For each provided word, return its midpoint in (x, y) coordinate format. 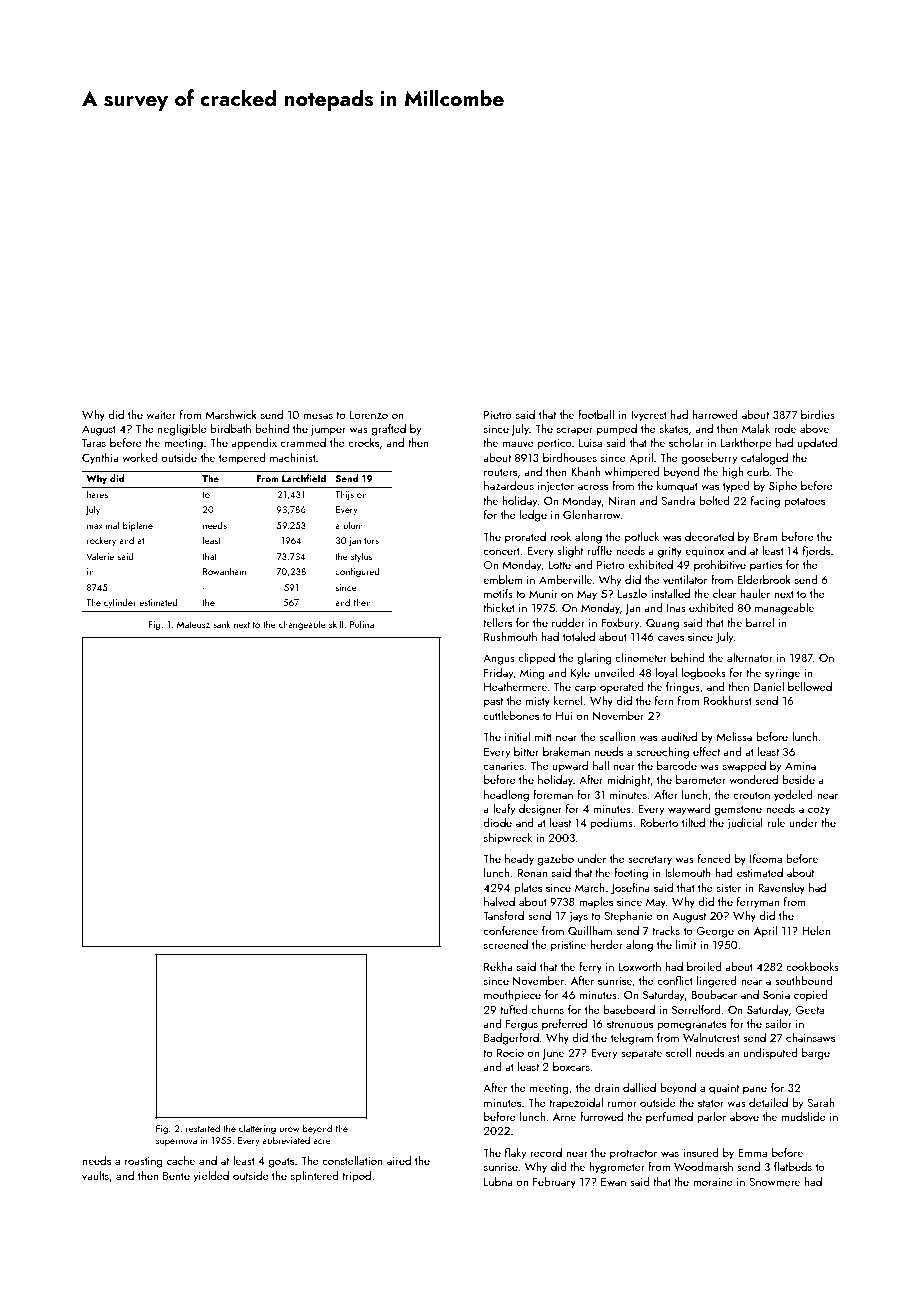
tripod (356, 1177)
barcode (677, 765)
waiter (161, 415)
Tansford (503, 915)
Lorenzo (369, 415)
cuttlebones (511, 715)
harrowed (715, 414)
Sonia (776, 995)
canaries (503, 766)
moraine (713, 1182)
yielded (211, 1177)
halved (499, 901)
